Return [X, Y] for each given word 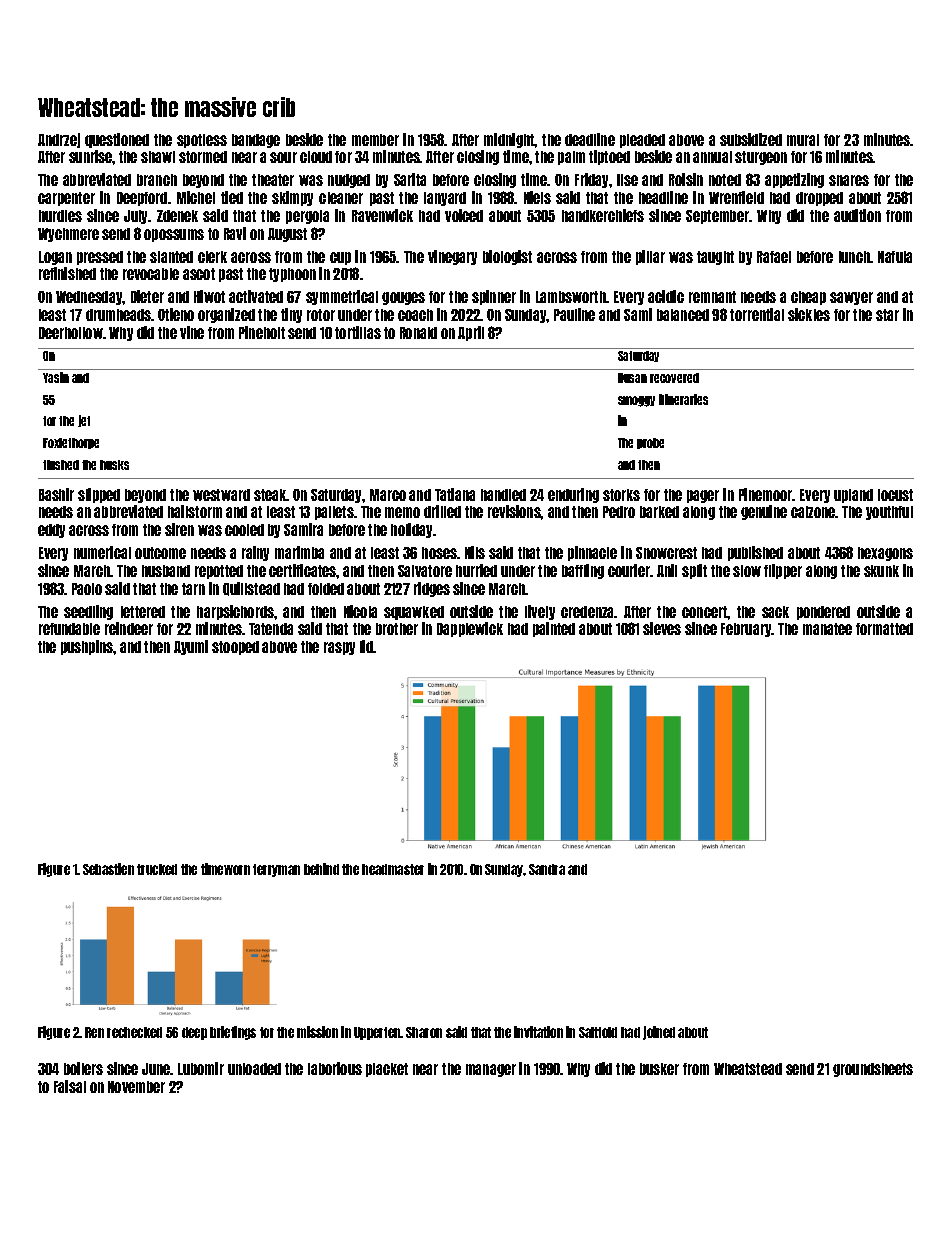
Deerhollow [71, 333]
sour [283, 157]
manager [491, 1070]
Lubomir [201, 1068]
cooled [244, 530]
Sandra [547, 869]
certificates [303, 570]
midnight [509, 140]
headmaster [393, 869]
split [694, 571]
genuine [764, 512]
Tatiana [455, 494]
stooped [235, 648]
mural [803, 140]
